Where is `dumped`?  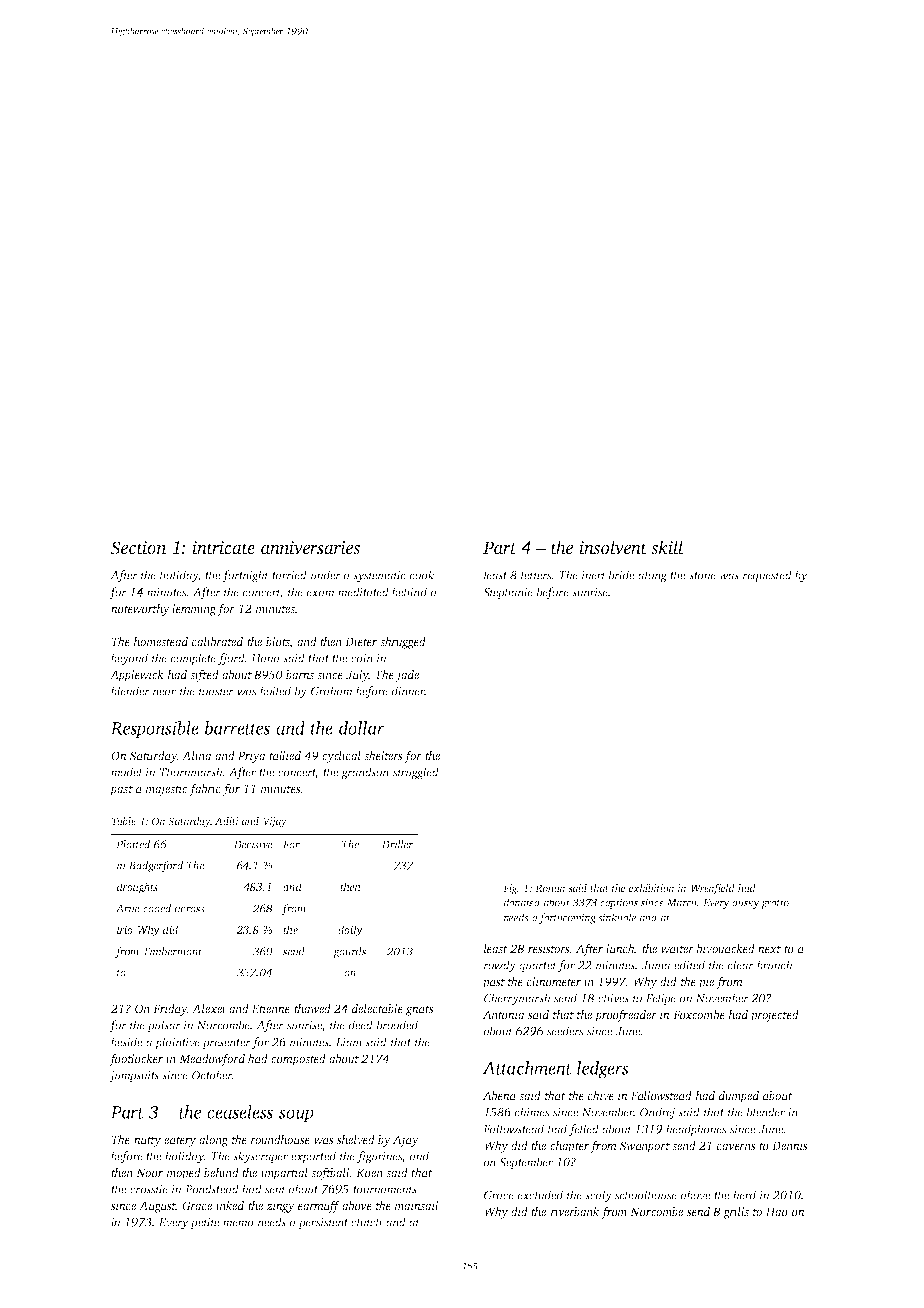 dumped is located at coordinates (739, 1097).
